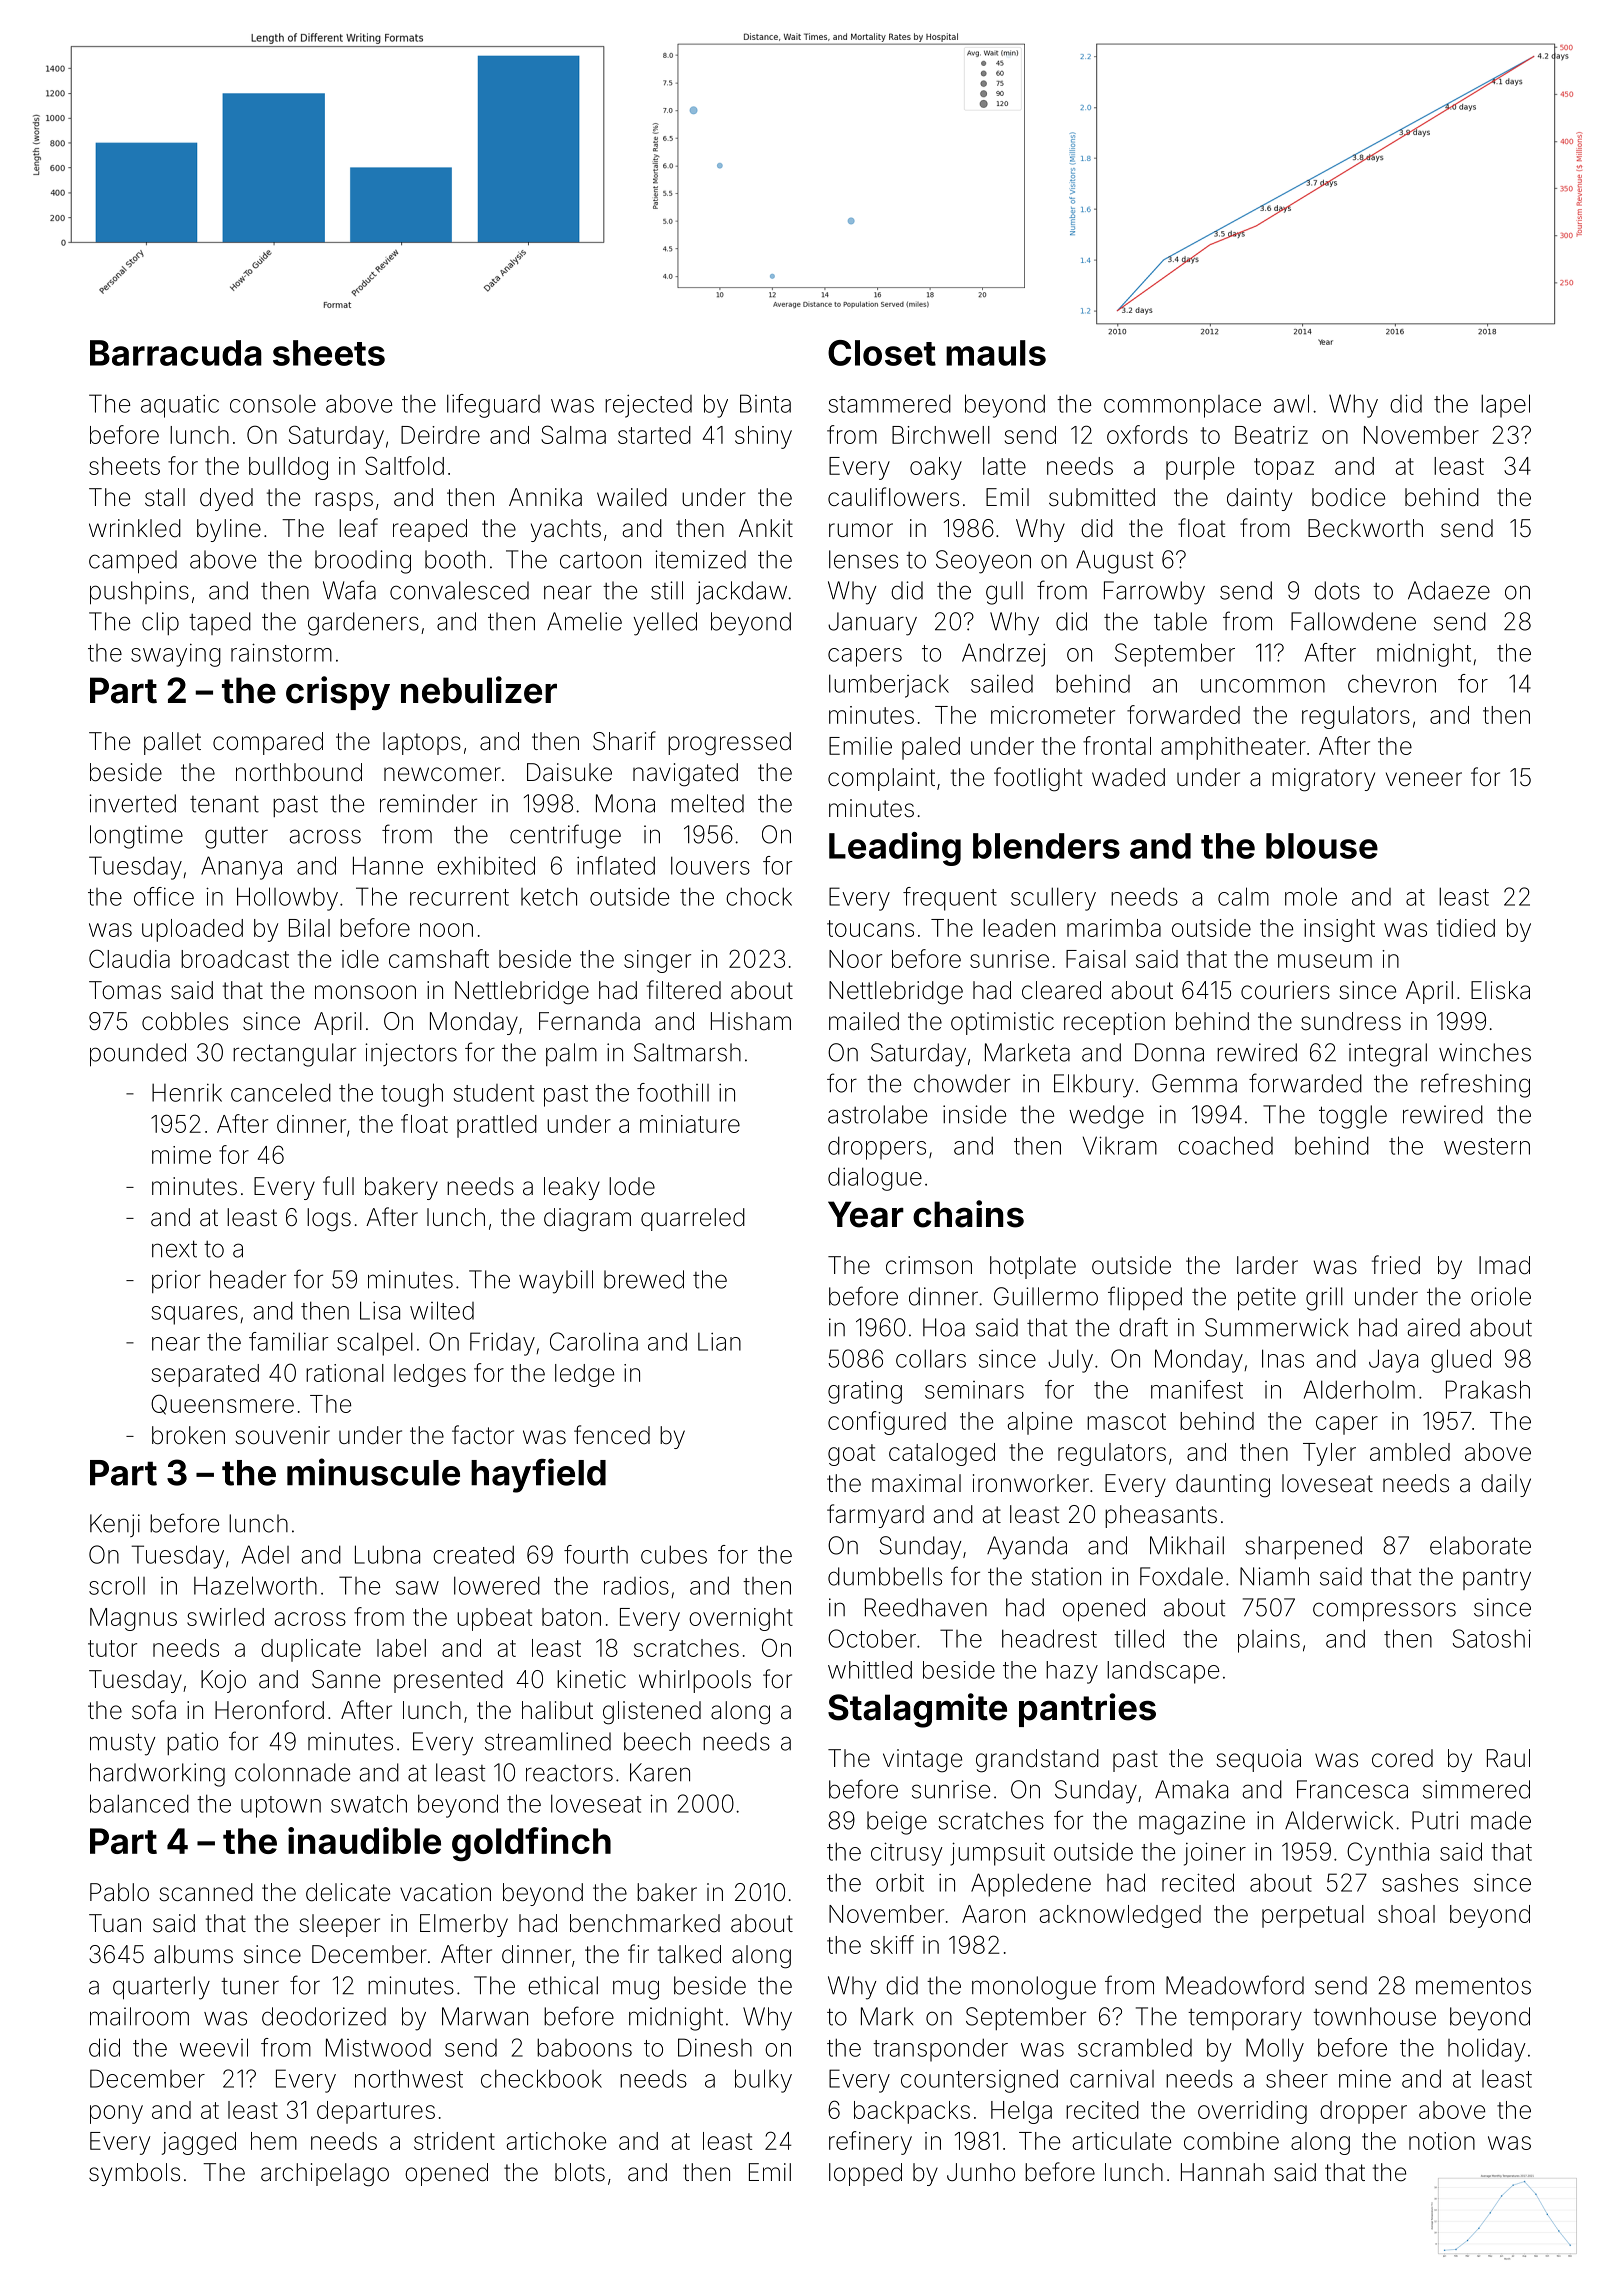 This document has height=2292, width=1620. I want to click on Molly, so click(1275, 2050).
